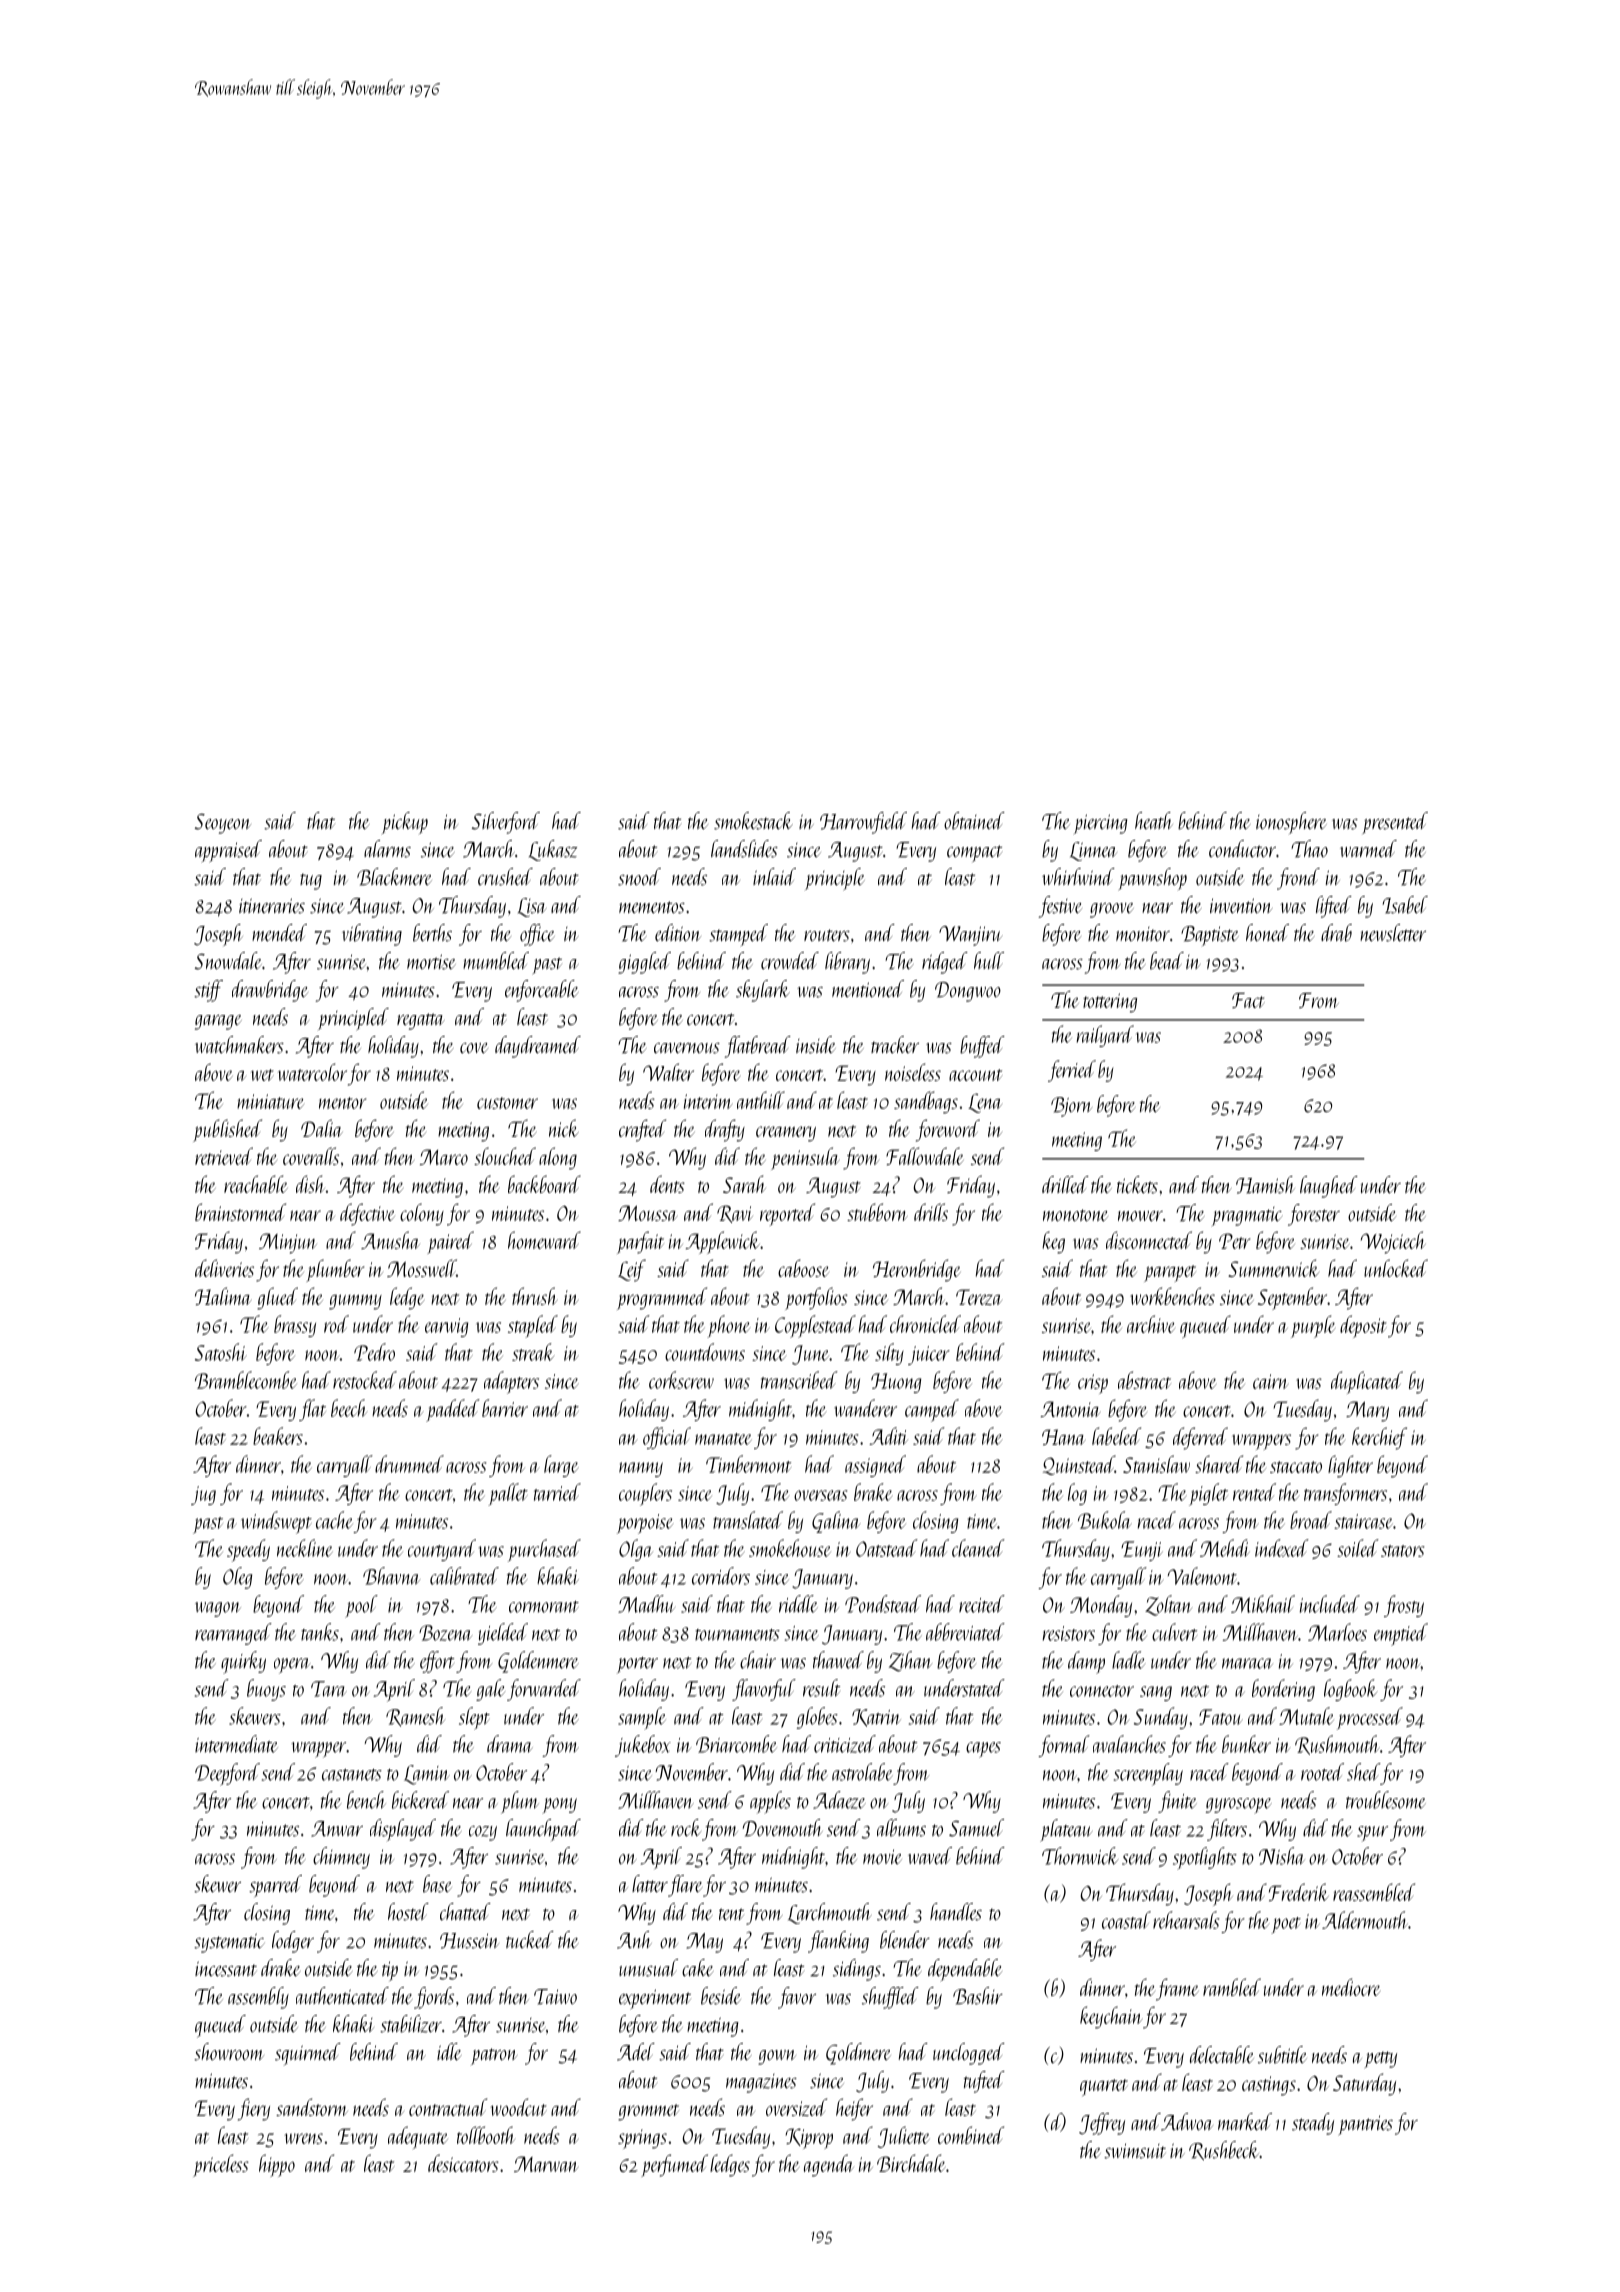  Describe the element at coordinates (770, 1802) in the page. I see `apples` at that location.
